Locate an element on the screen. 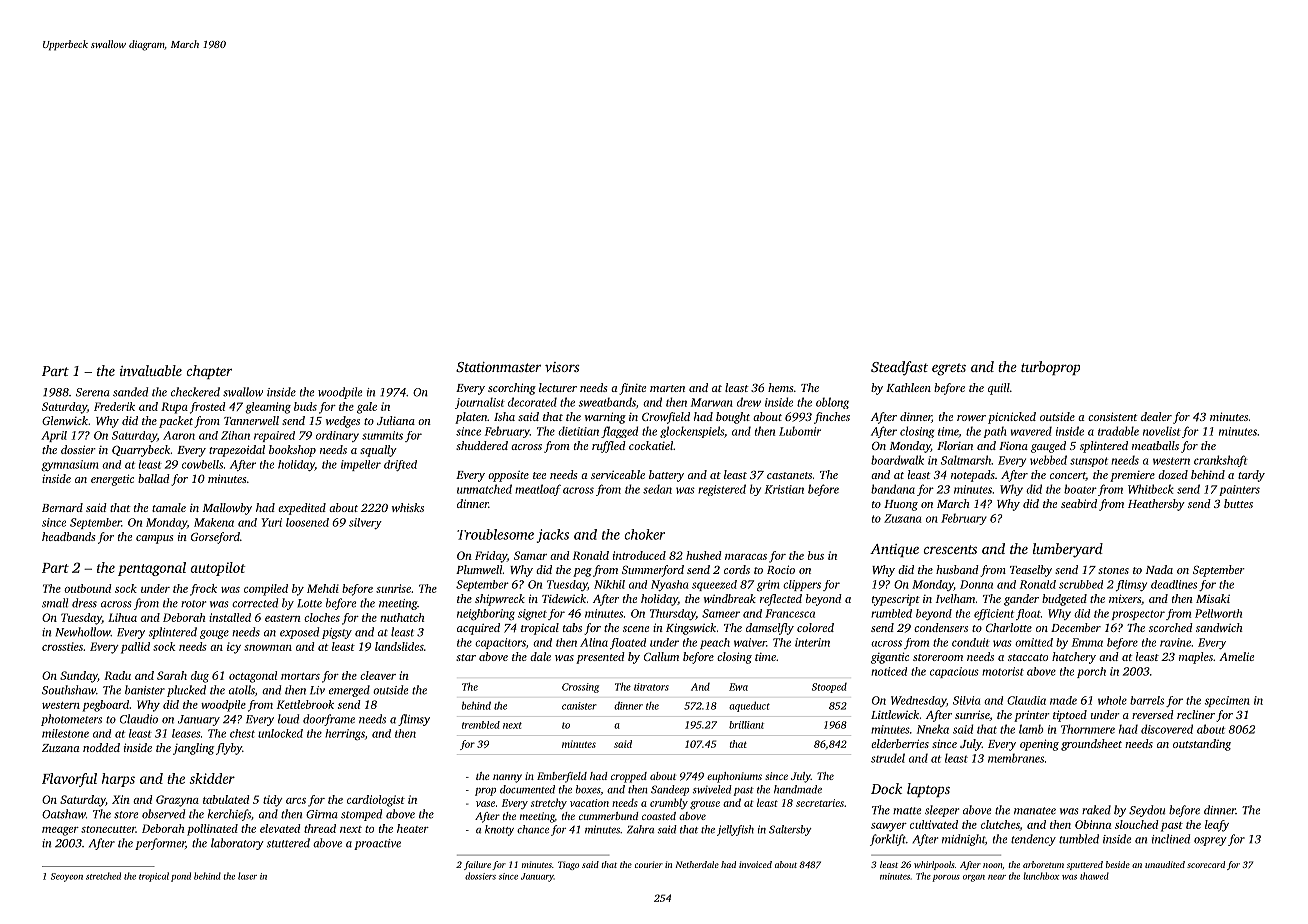 The image size is (1308, 924). buttes is located at coordinates (1238, 503).
